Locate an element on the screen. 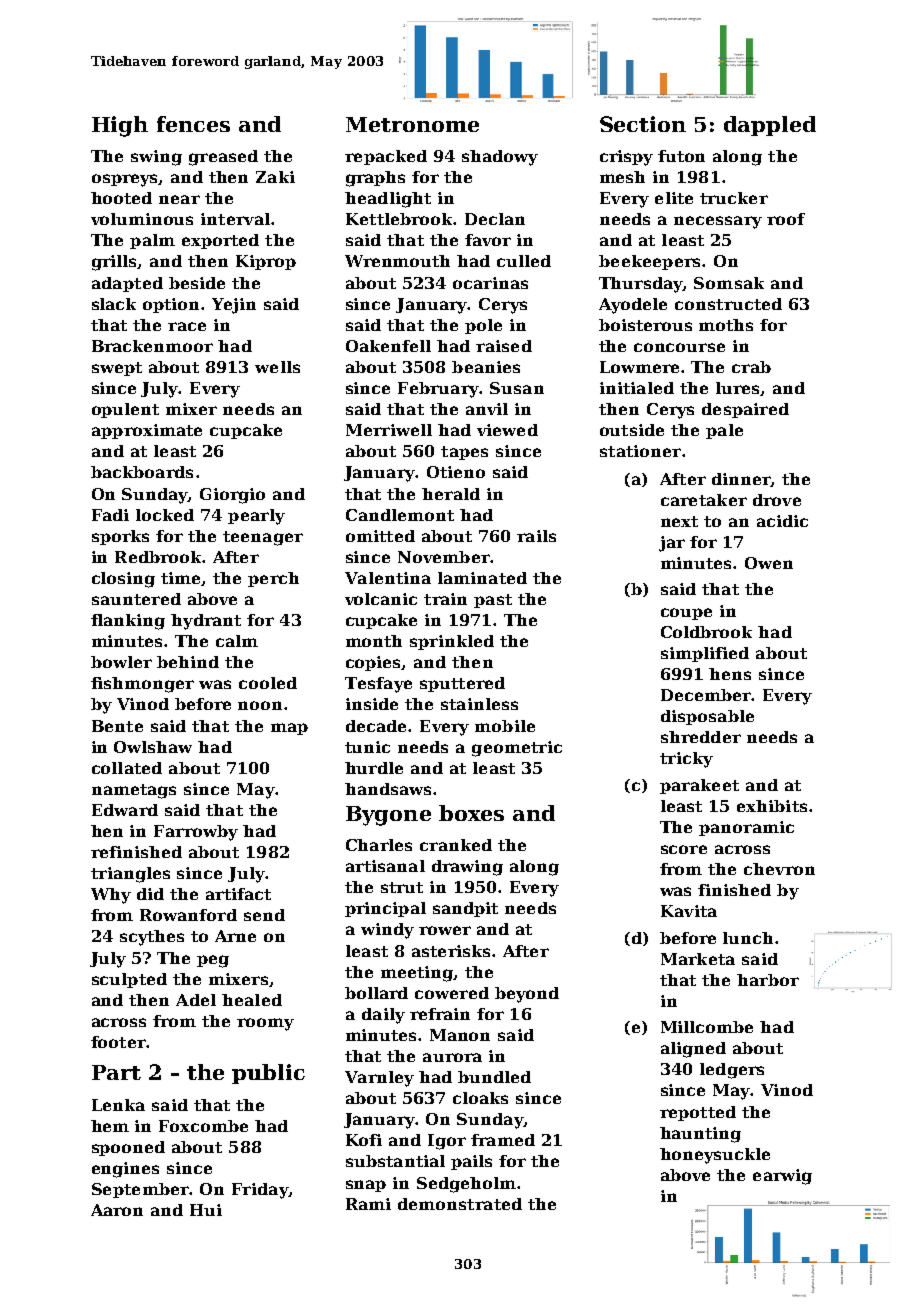  roomy is located at coordinates (265, 1024).
